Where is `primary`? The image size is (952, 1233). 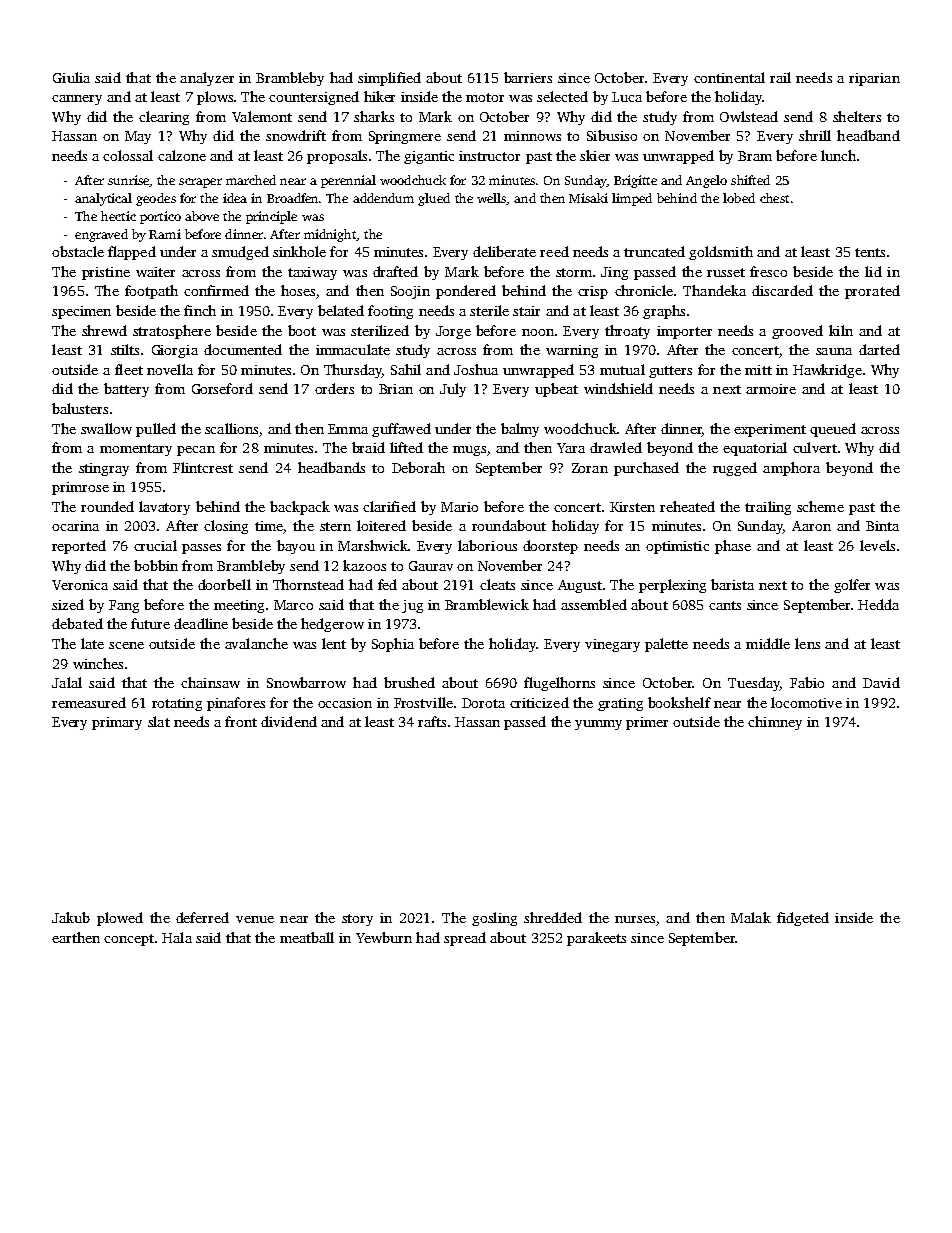
primary is located at coordinates (117, 723).
